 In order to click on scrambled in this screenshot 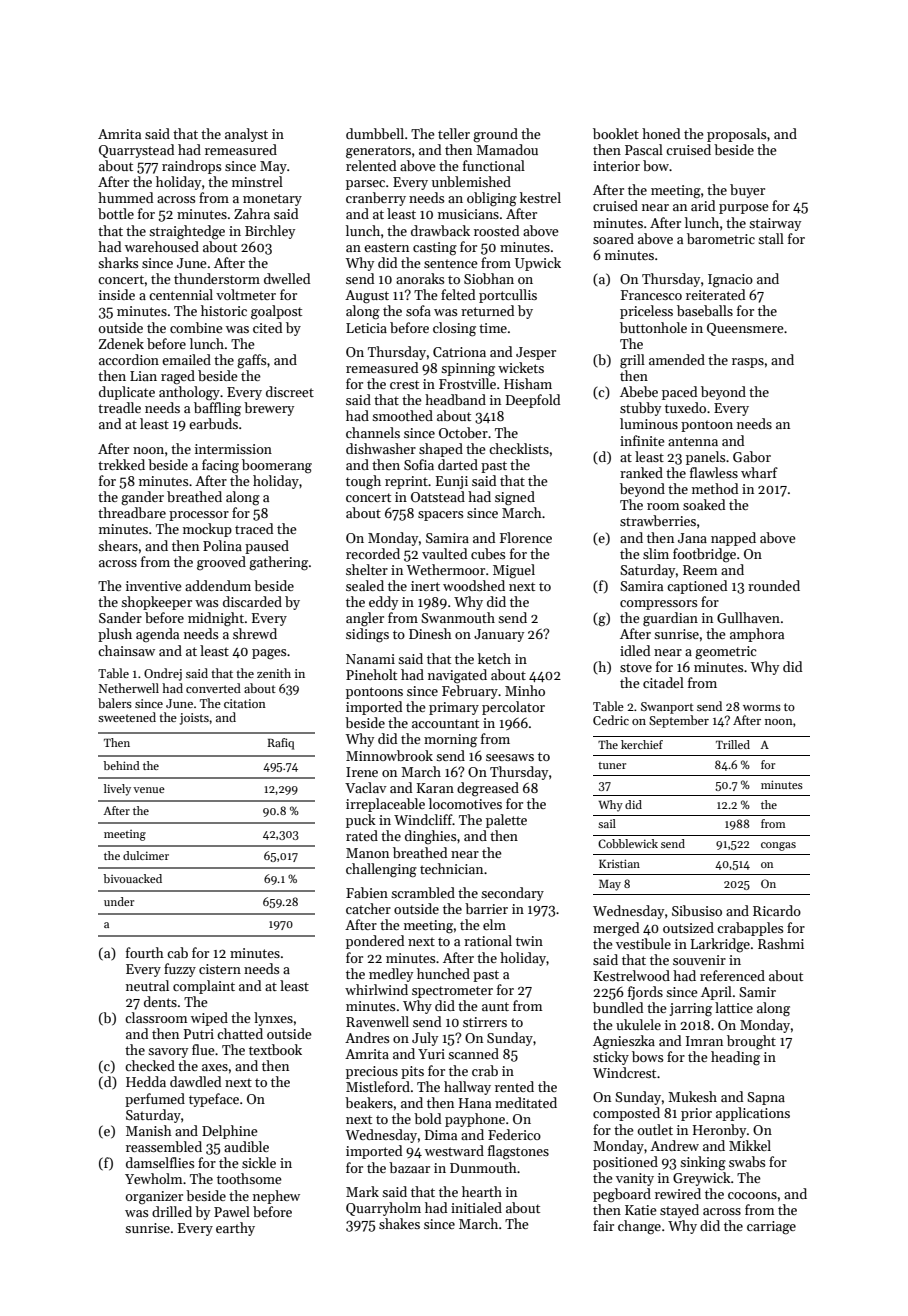, I will do `click(423, 892)`.
